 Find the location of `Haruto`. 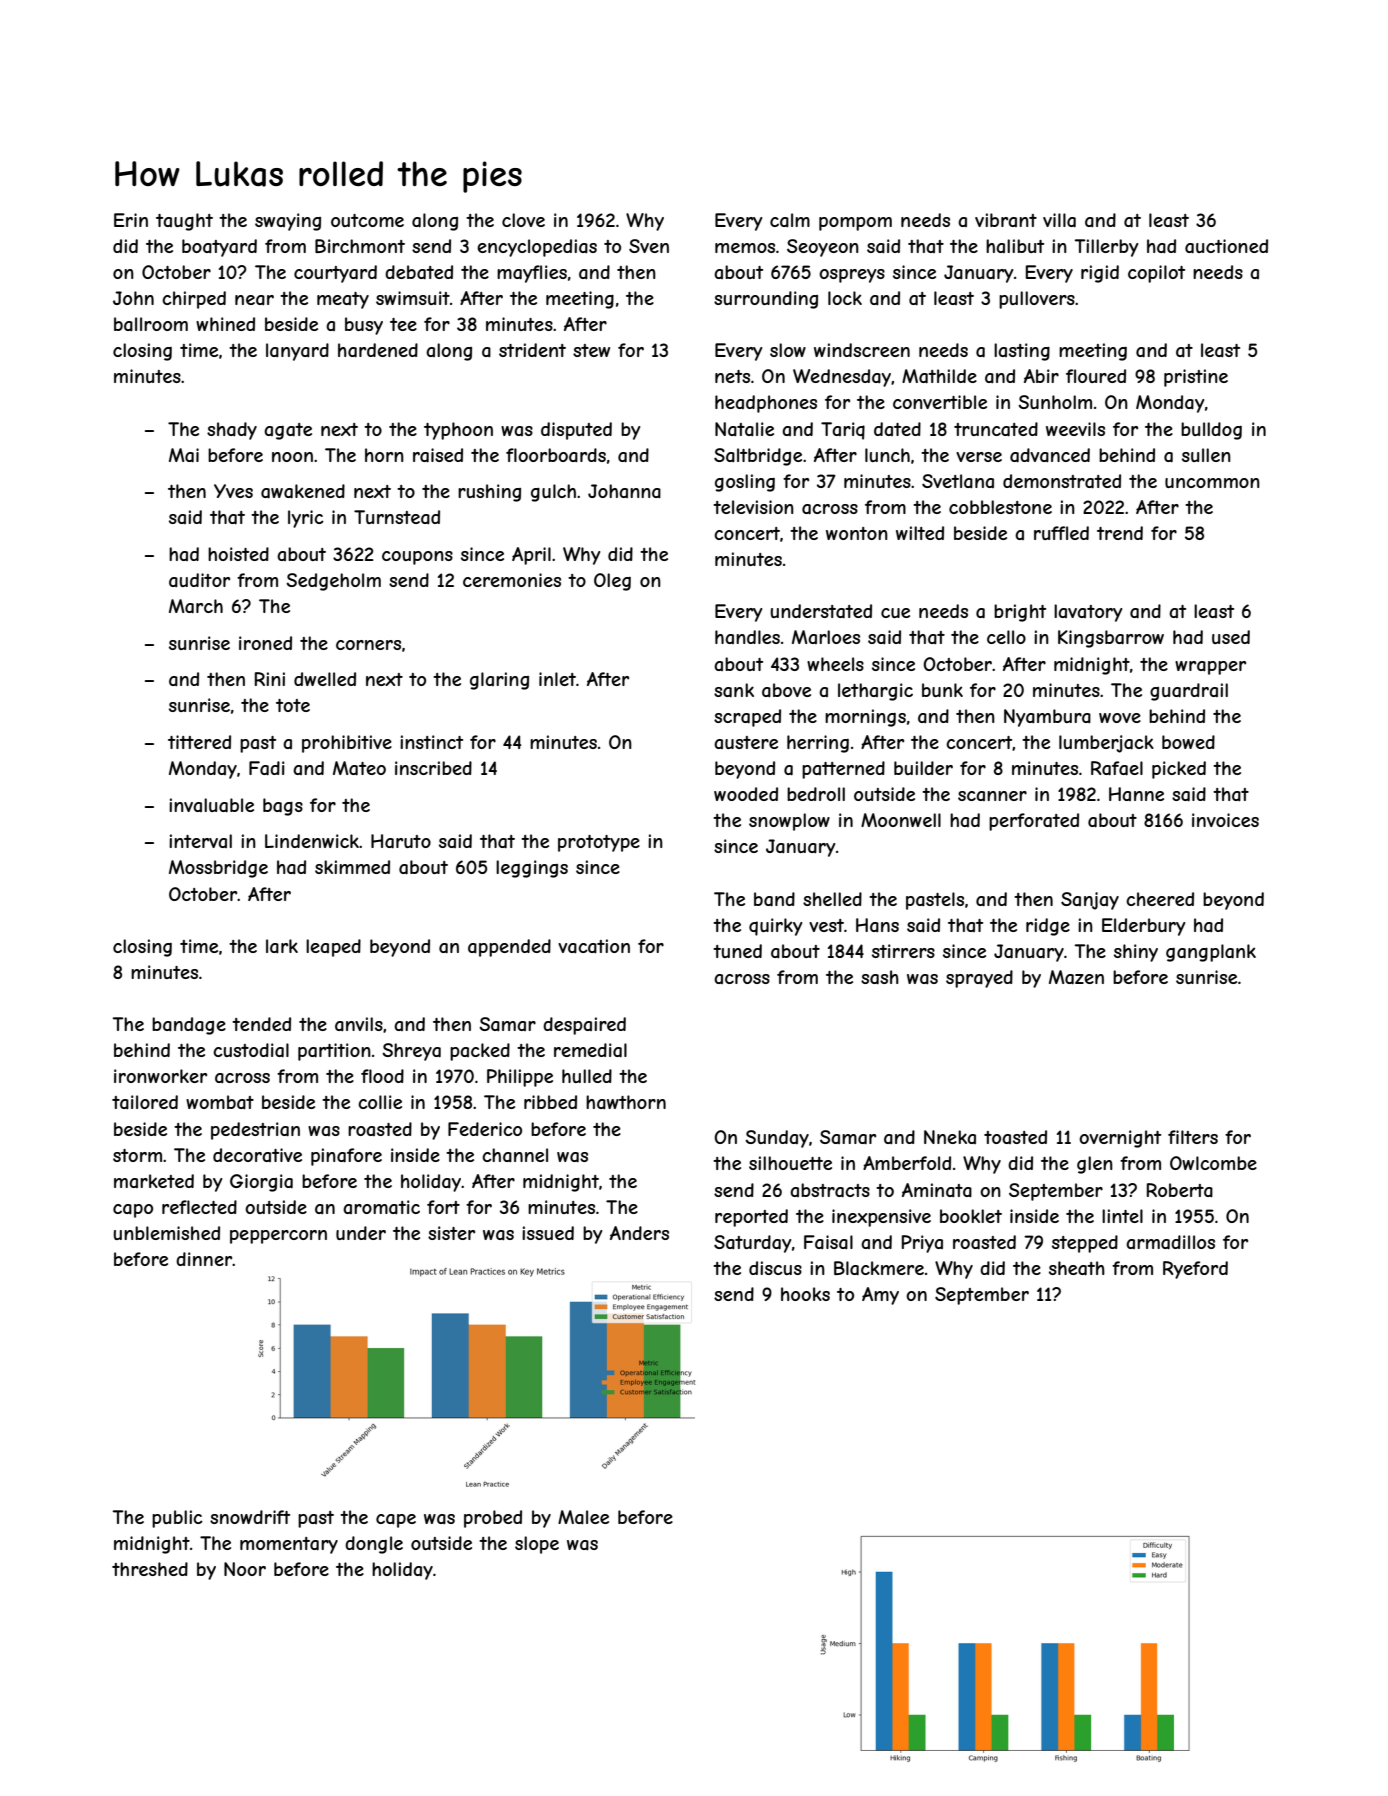

Haruto is located at coordinates (401, 841).
